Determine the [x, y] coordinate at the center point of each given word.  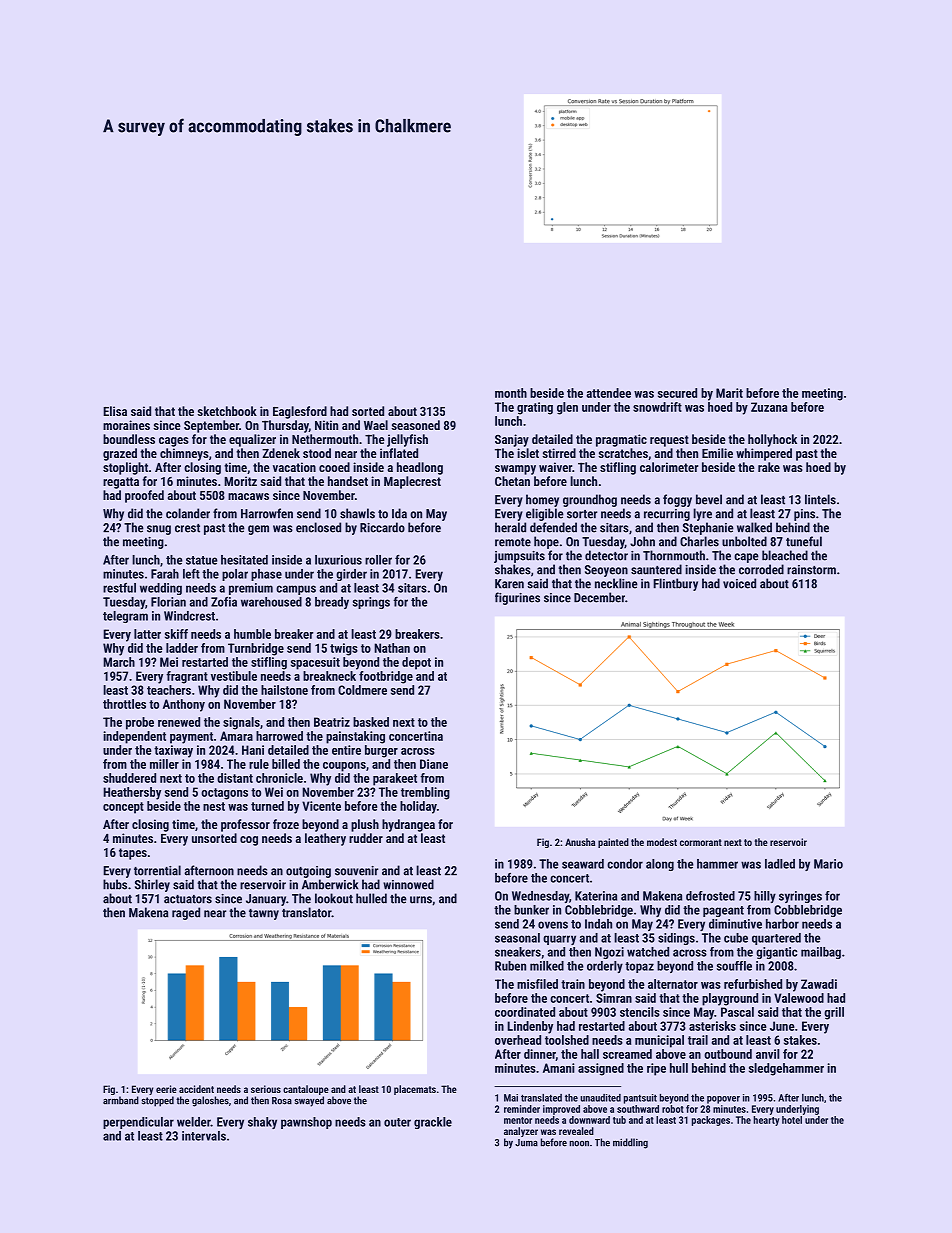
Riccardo [382, 527]
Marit [729, 393]
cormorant [701, 842]
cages [174, 442]
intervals [204, 1136]
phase [266, 575]
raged [186, 913]
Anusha [580, 842]
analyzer [521, 1132]
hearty [766, 1121]
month [511, 393]
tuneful [804, 541]
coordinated [525, 1012]
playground [730, 999]
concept [123, 808]
